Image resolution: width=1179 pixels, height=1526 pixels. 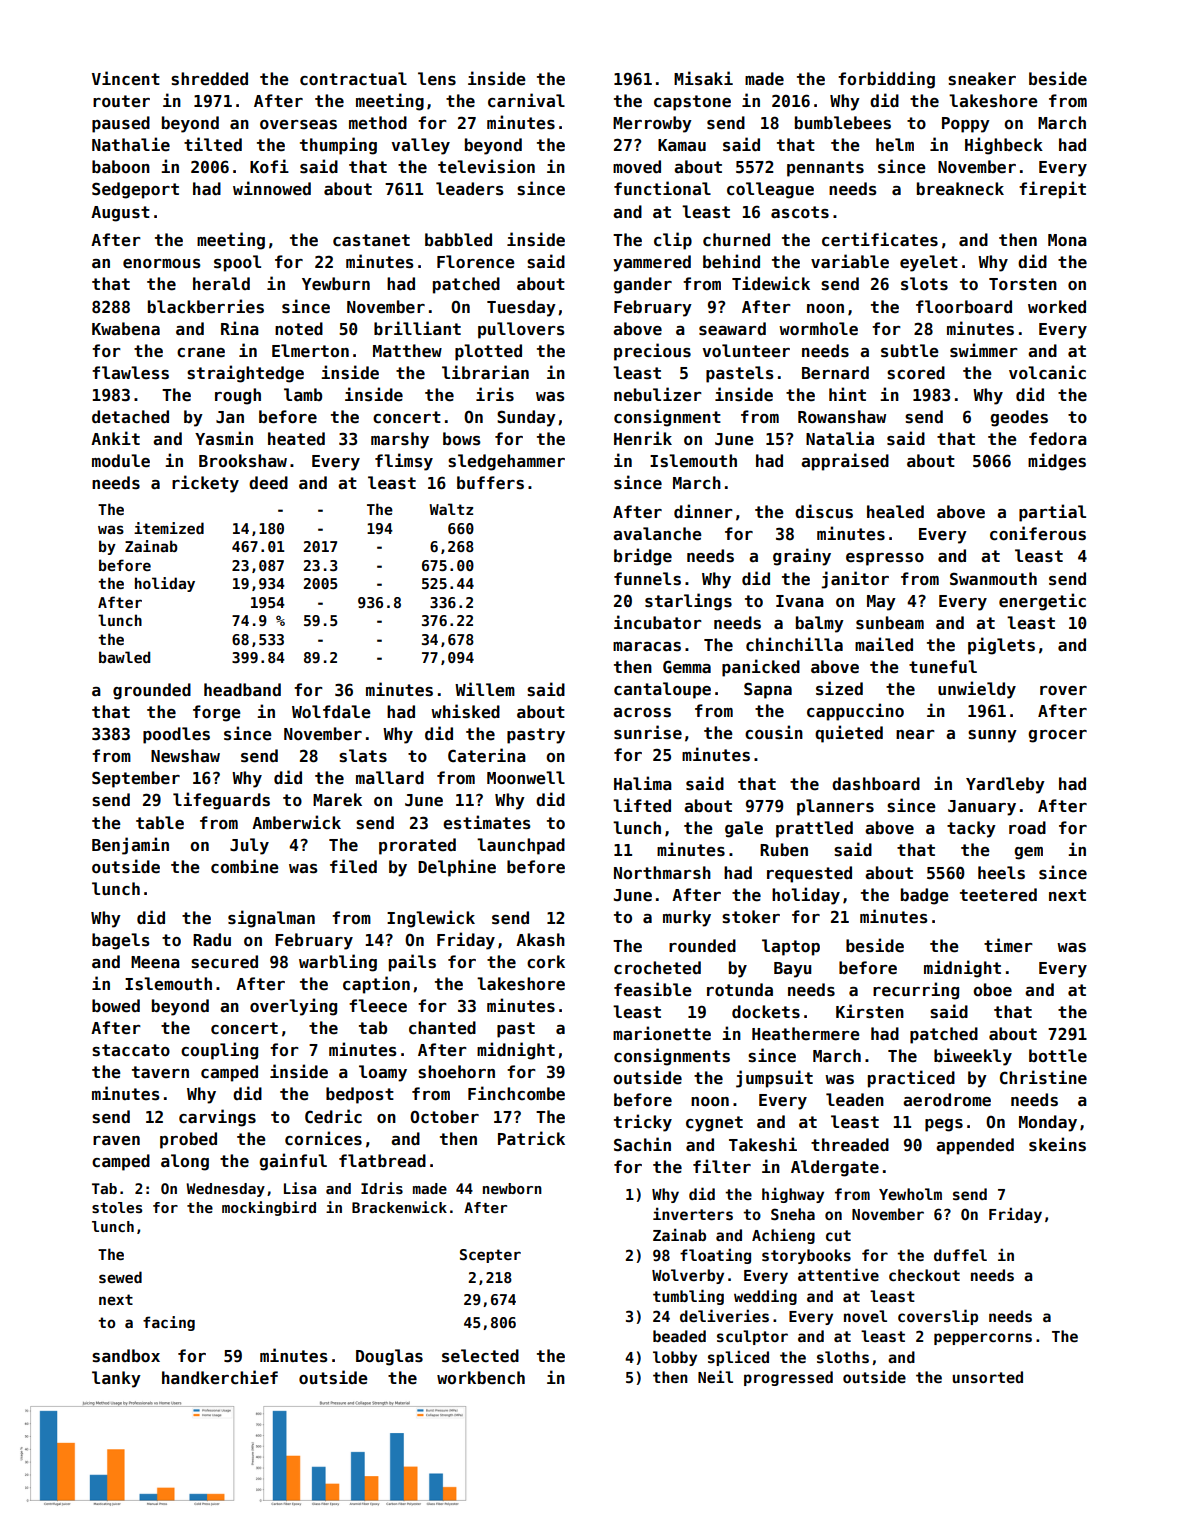 What do you see at coordinates (521, 846) in the document?
I see `launchpad` at bounding box center [521, 846].
